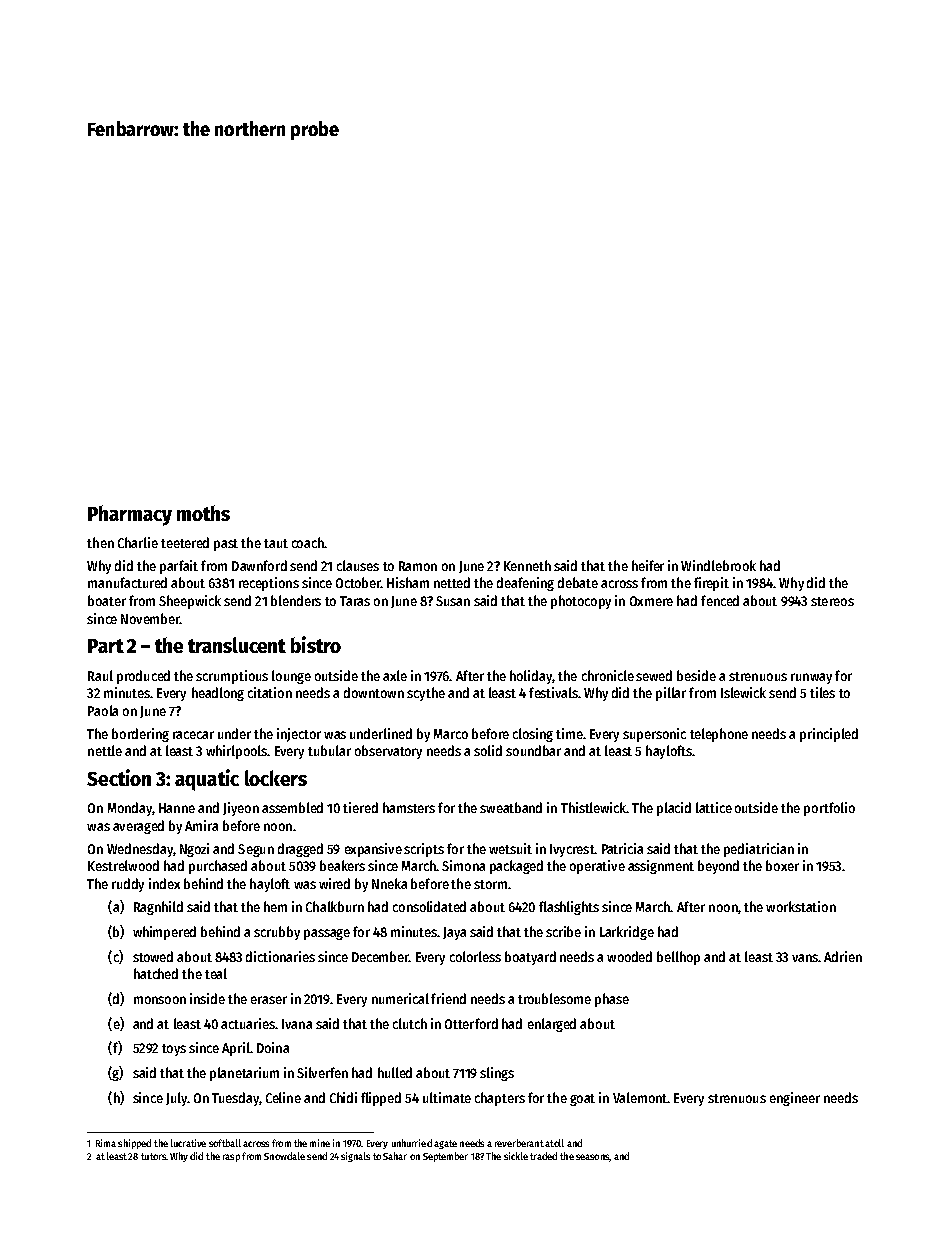 Image resolution: width=952 pixels, height=1233 pixels. I want to click on rasp, so click(231, 1158).
